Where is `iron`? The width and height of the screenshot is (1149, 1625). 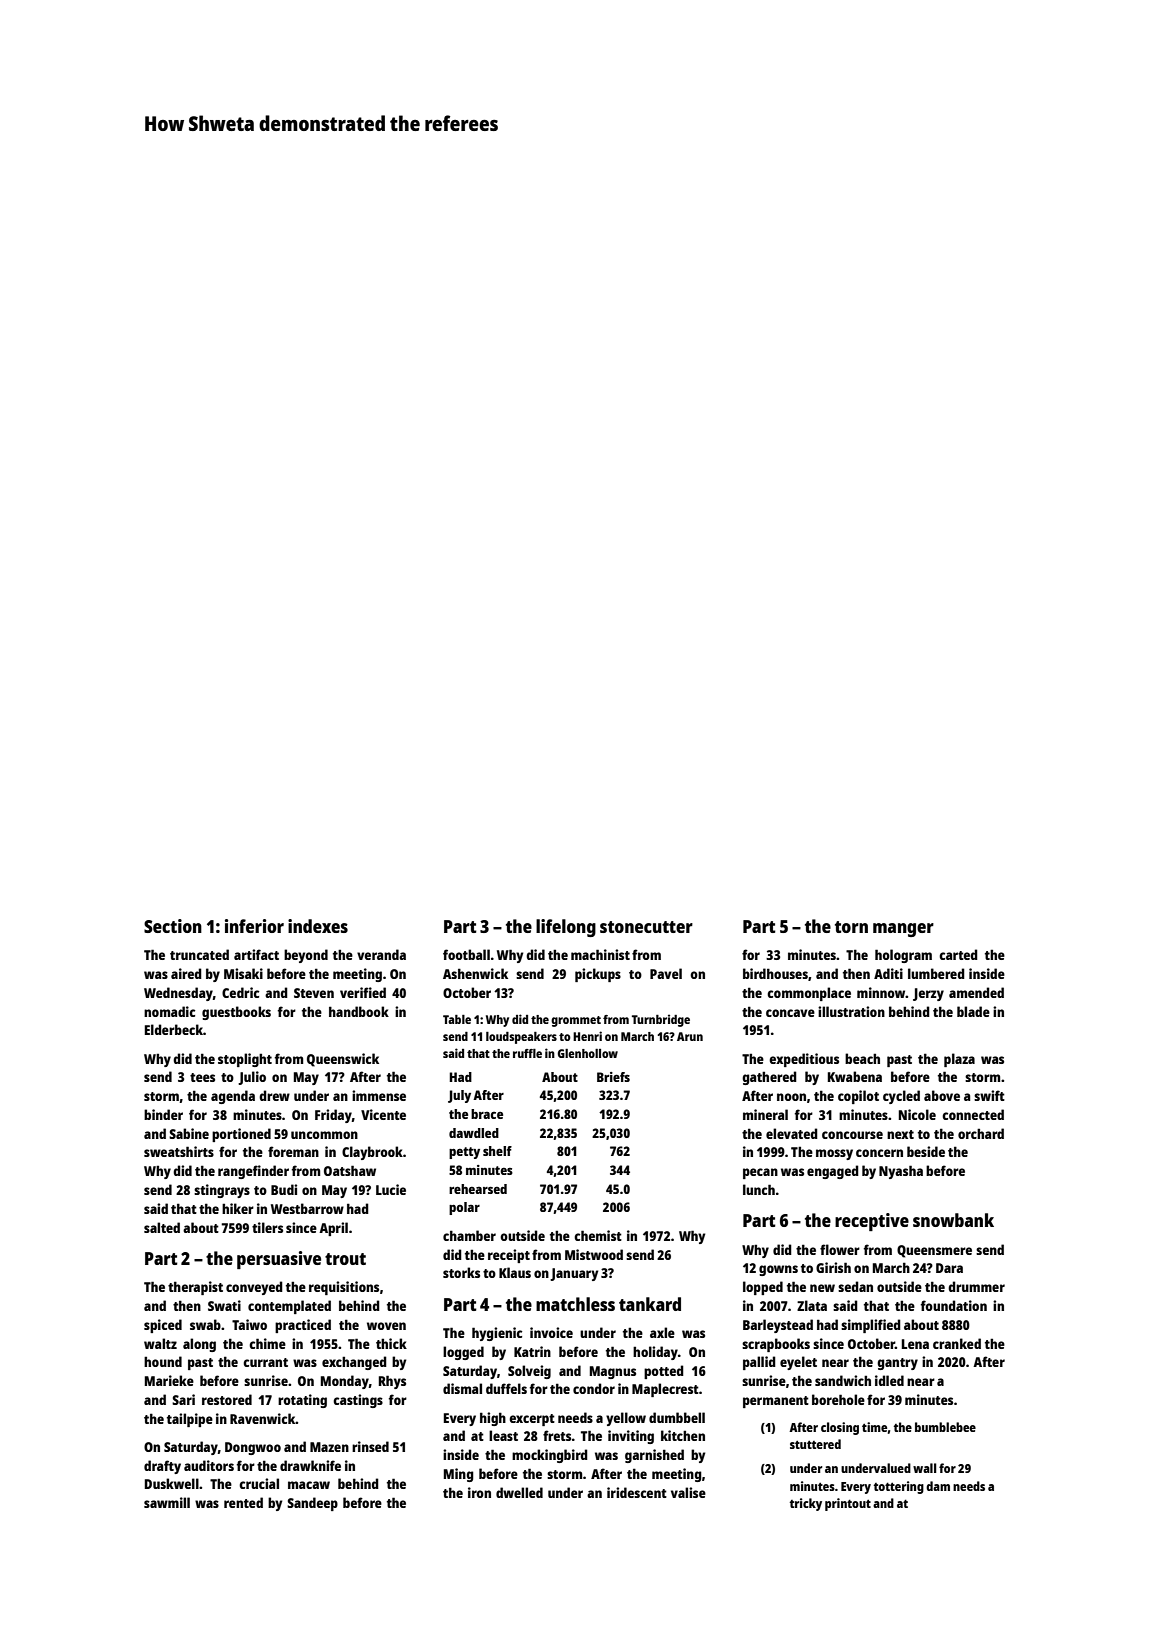 iron is located at coordinates (479, 1492).
